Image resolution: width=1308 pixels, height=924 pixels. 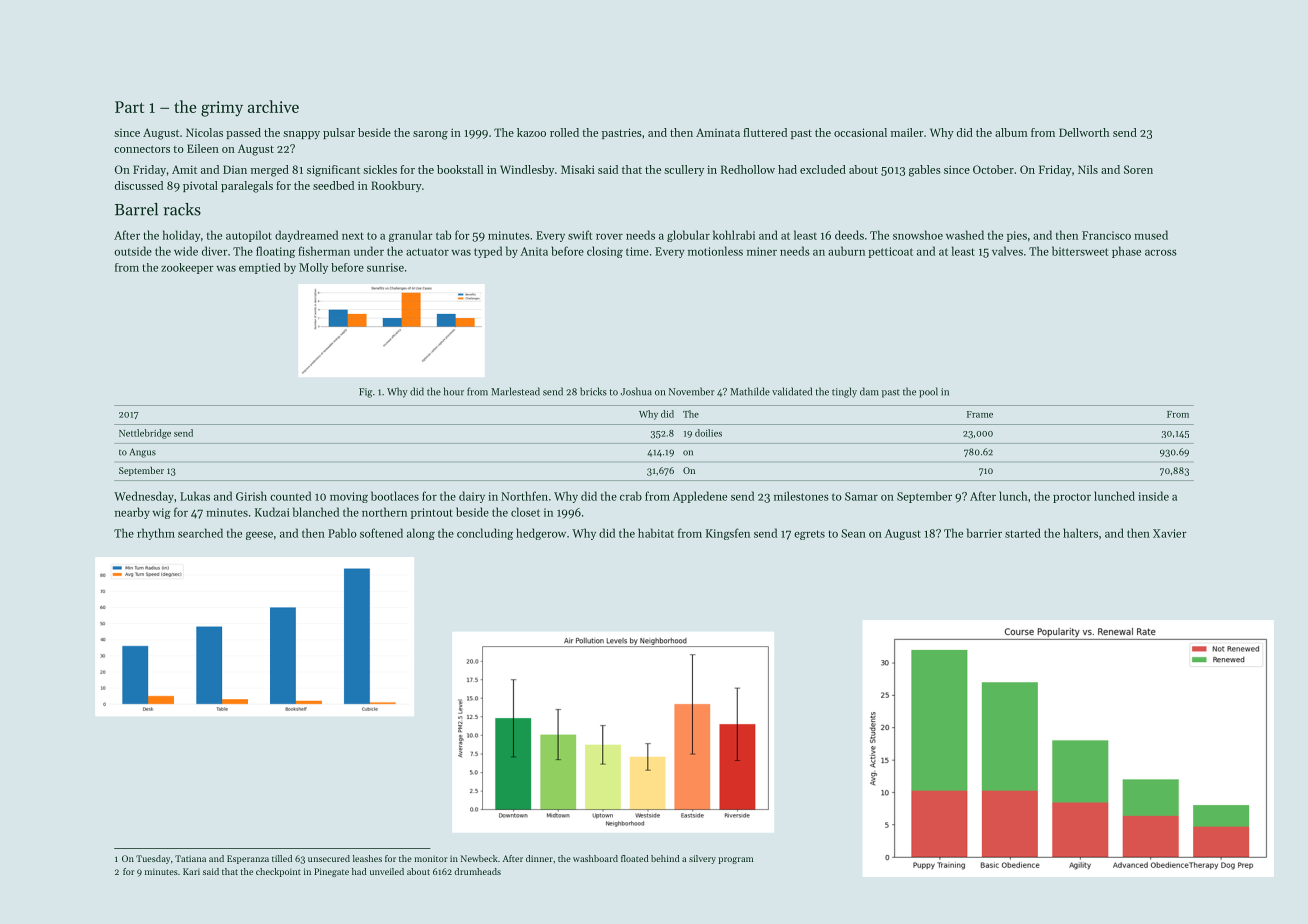 I want to click on sickles, so click(x=380, y=169).
